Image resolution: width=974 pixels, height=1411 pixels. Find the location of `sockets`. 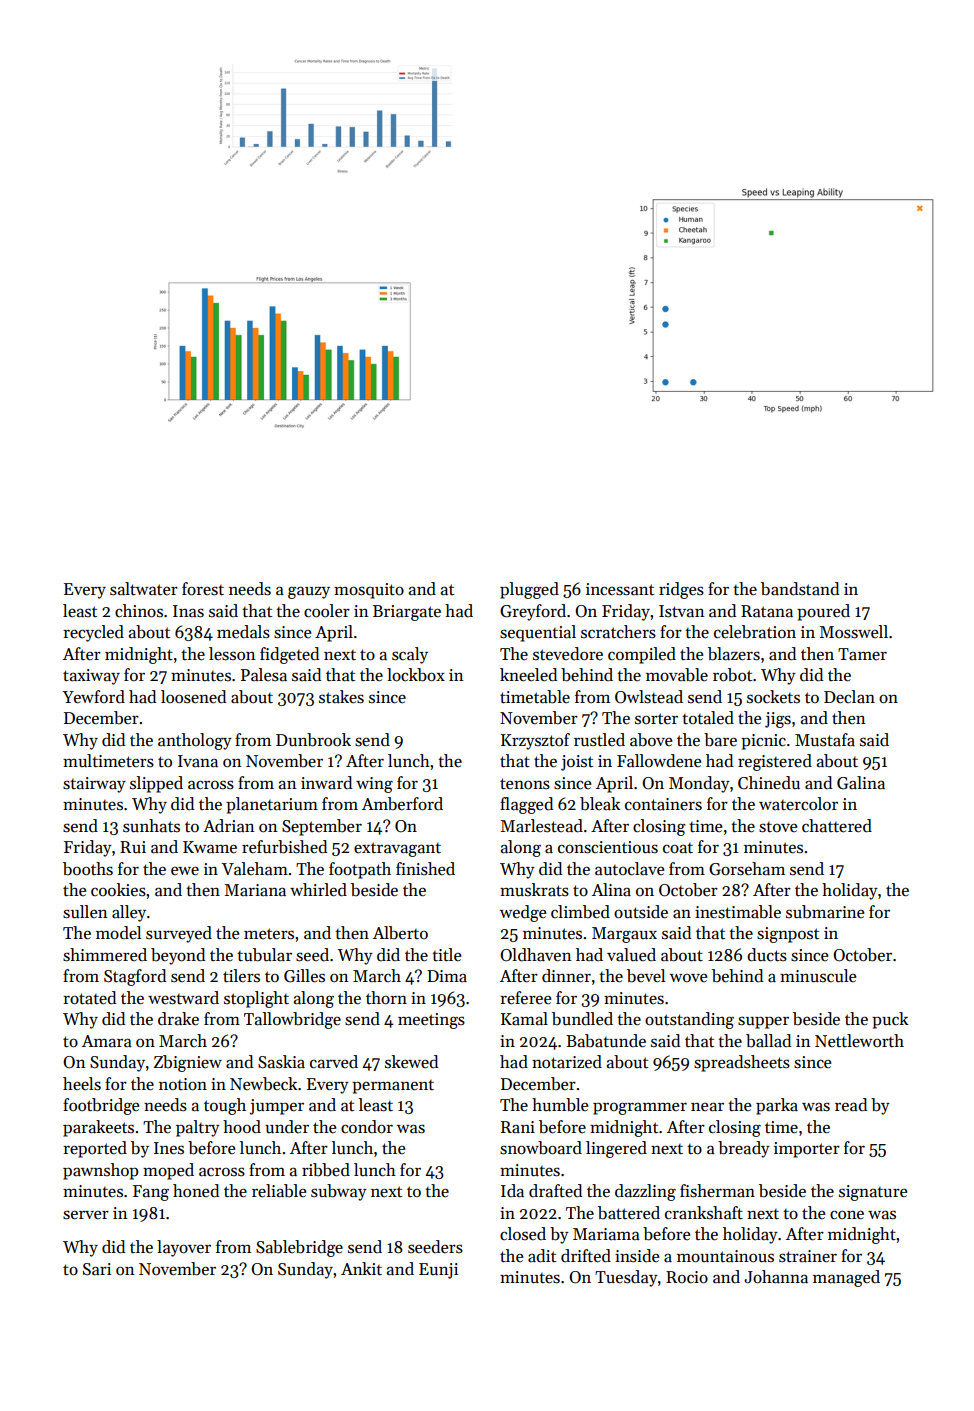

sockets is located at coordinates (773, 697).
